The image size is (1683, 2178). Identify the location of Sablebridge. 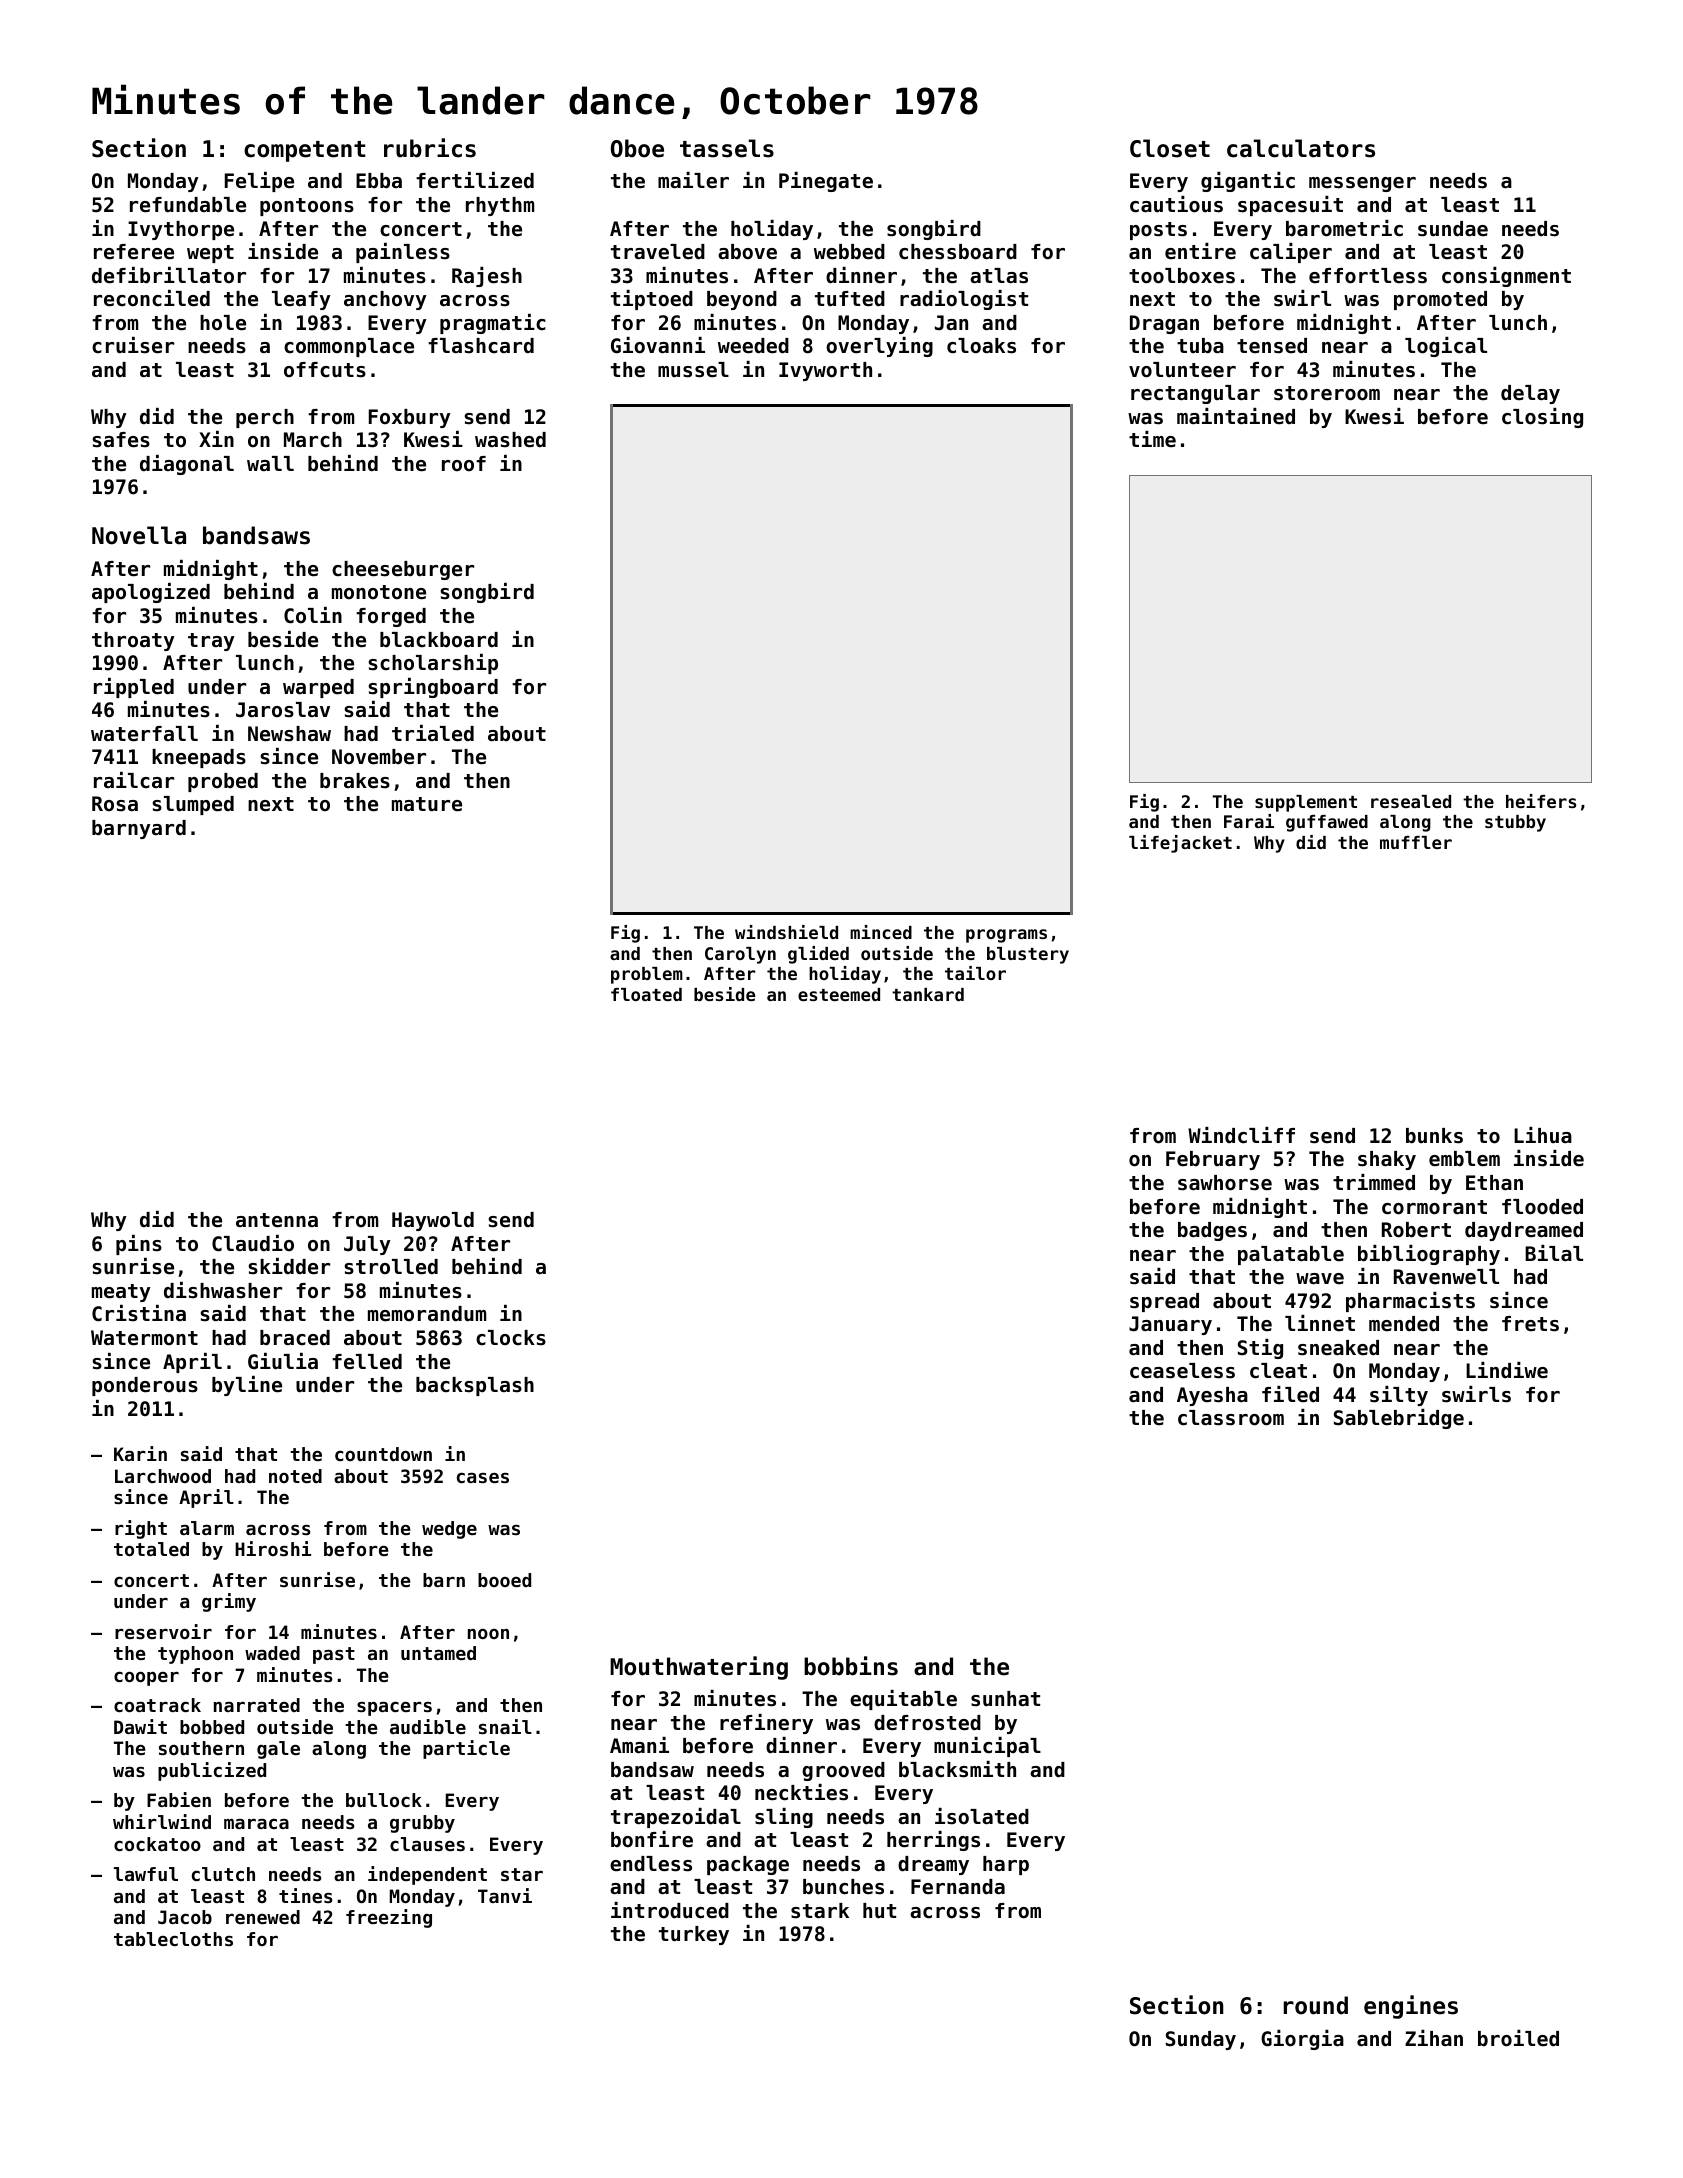
(1399, 1419).
